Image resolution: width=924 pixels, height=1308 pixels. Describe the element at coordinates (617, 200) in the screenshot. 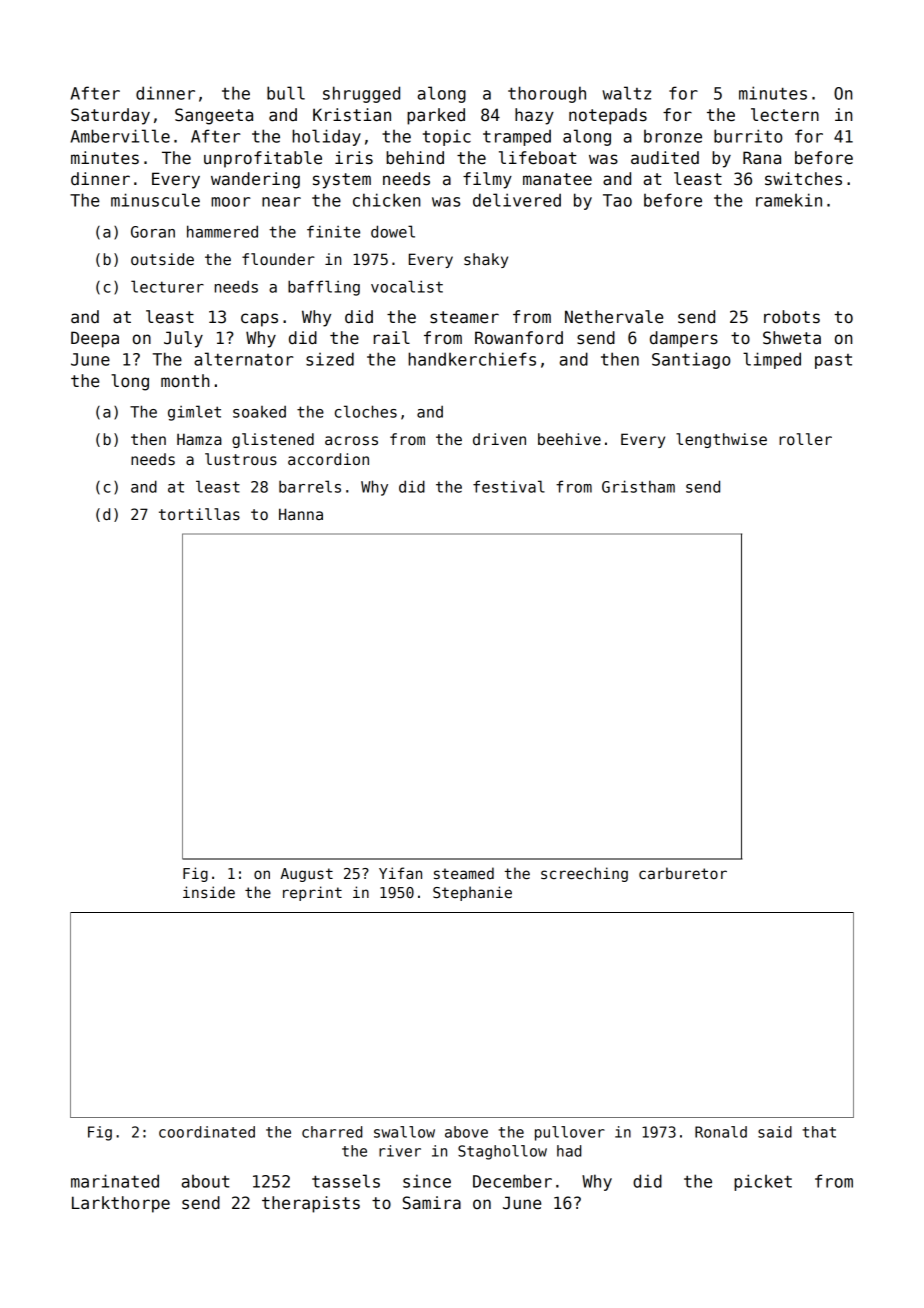

I see `Tao` at that location.
